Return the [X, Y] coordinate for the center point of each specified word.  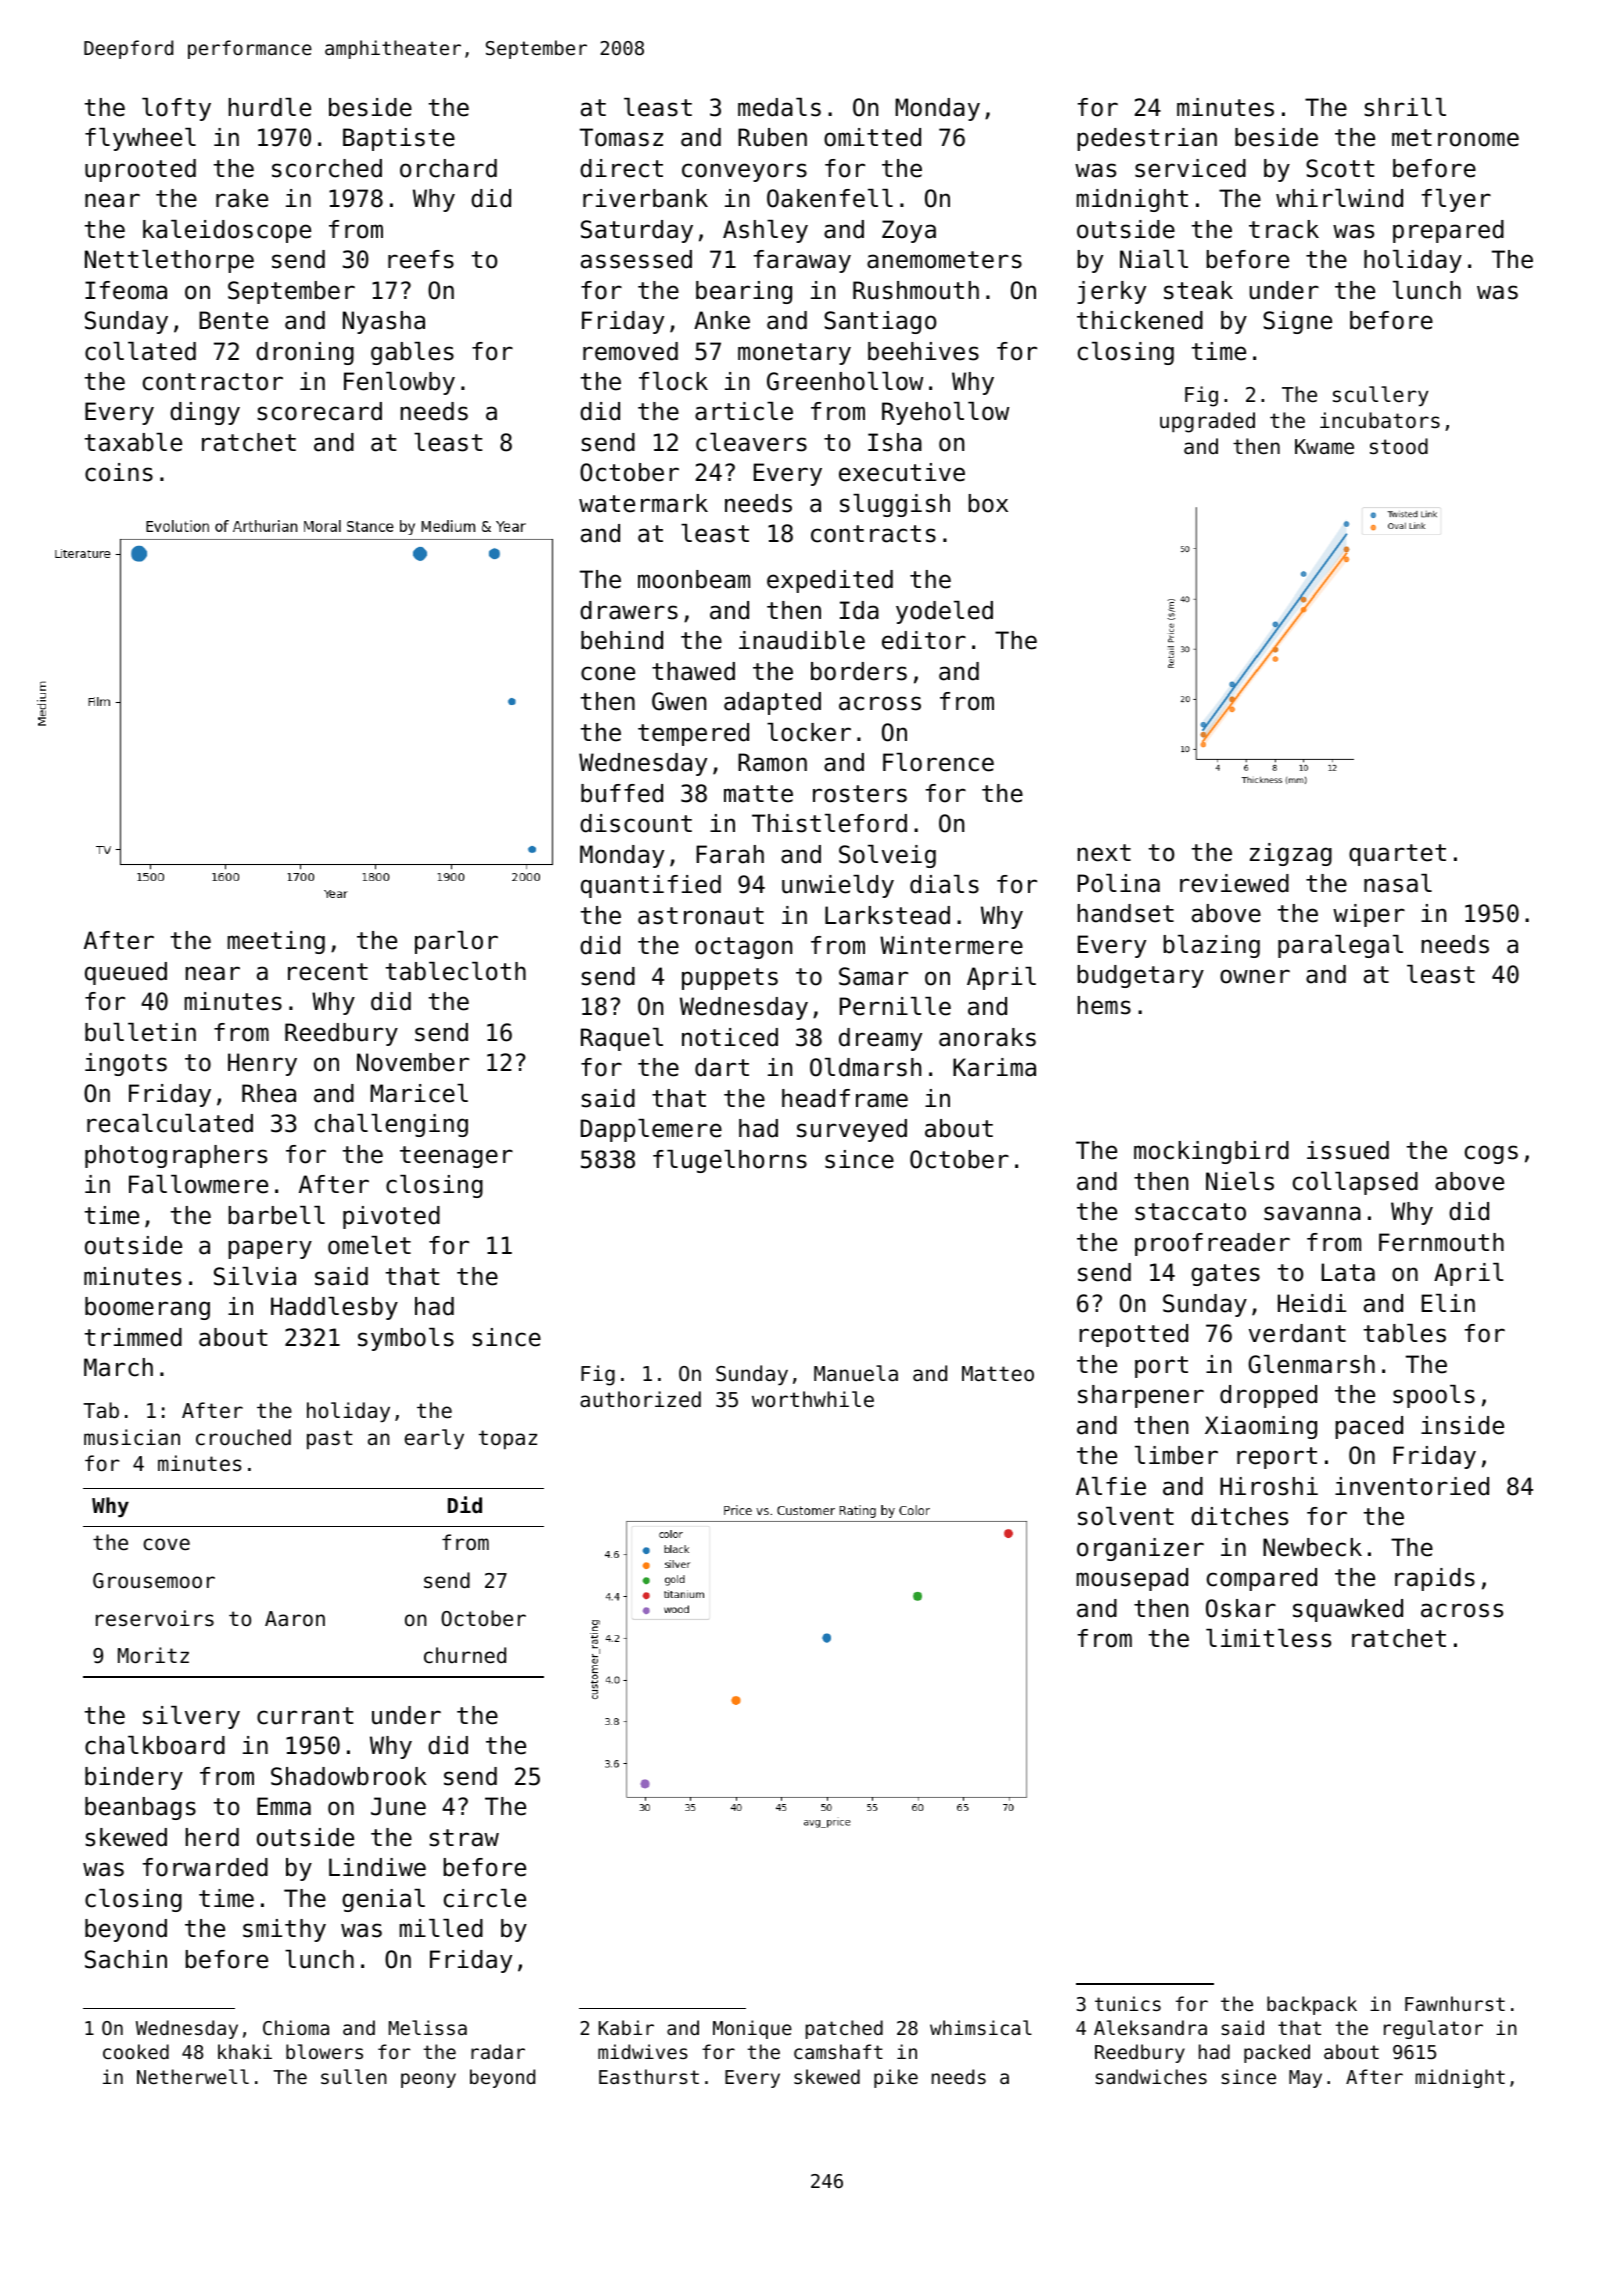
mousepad [1132, 1579]
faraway [802, 261]
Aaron [295, 1619]
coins [119, 472]
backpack [1312, 2005]
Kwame [1324, 447]
